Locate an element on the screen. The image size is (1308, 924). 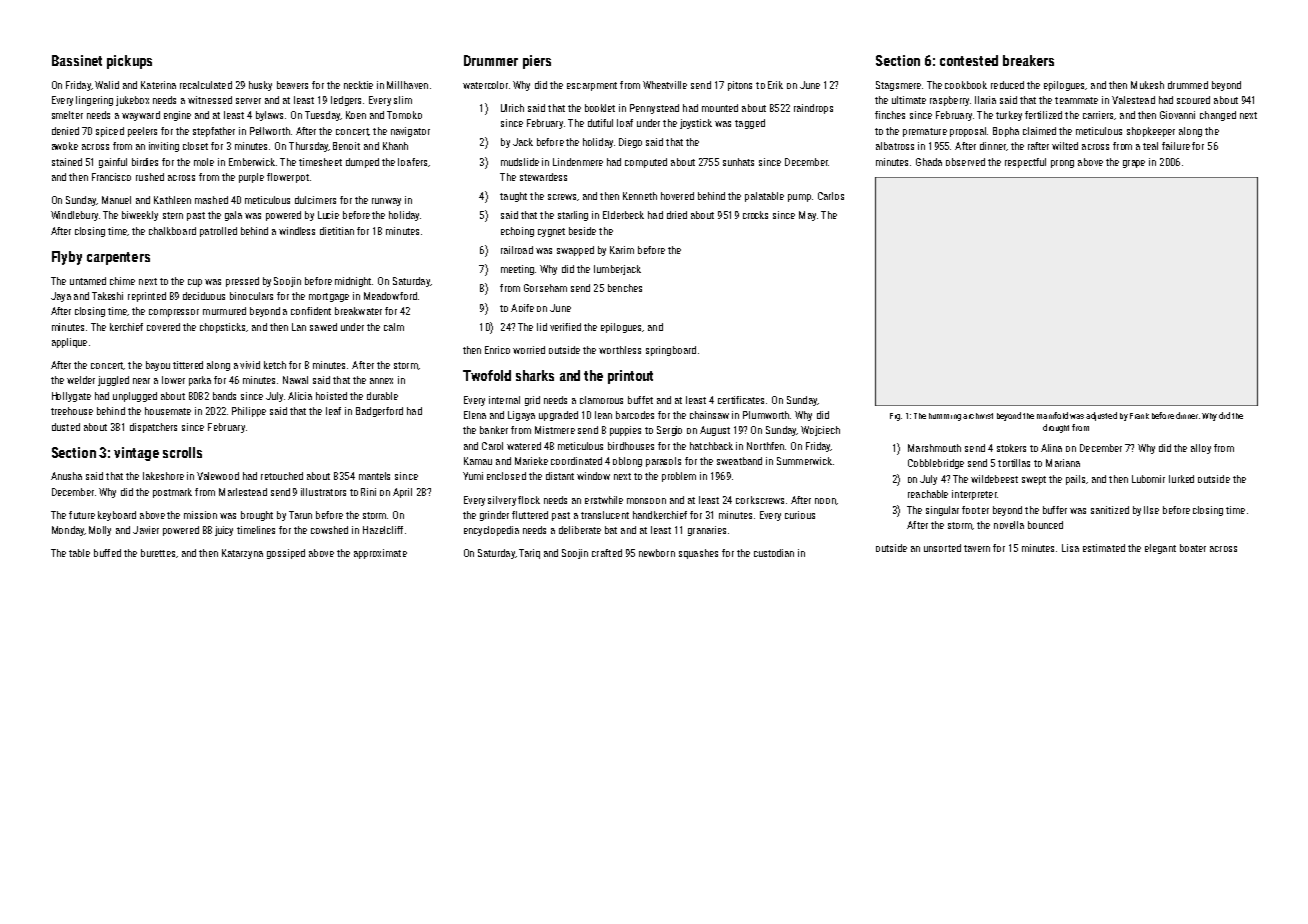
sunhats is located at coordinates (738, 162).
